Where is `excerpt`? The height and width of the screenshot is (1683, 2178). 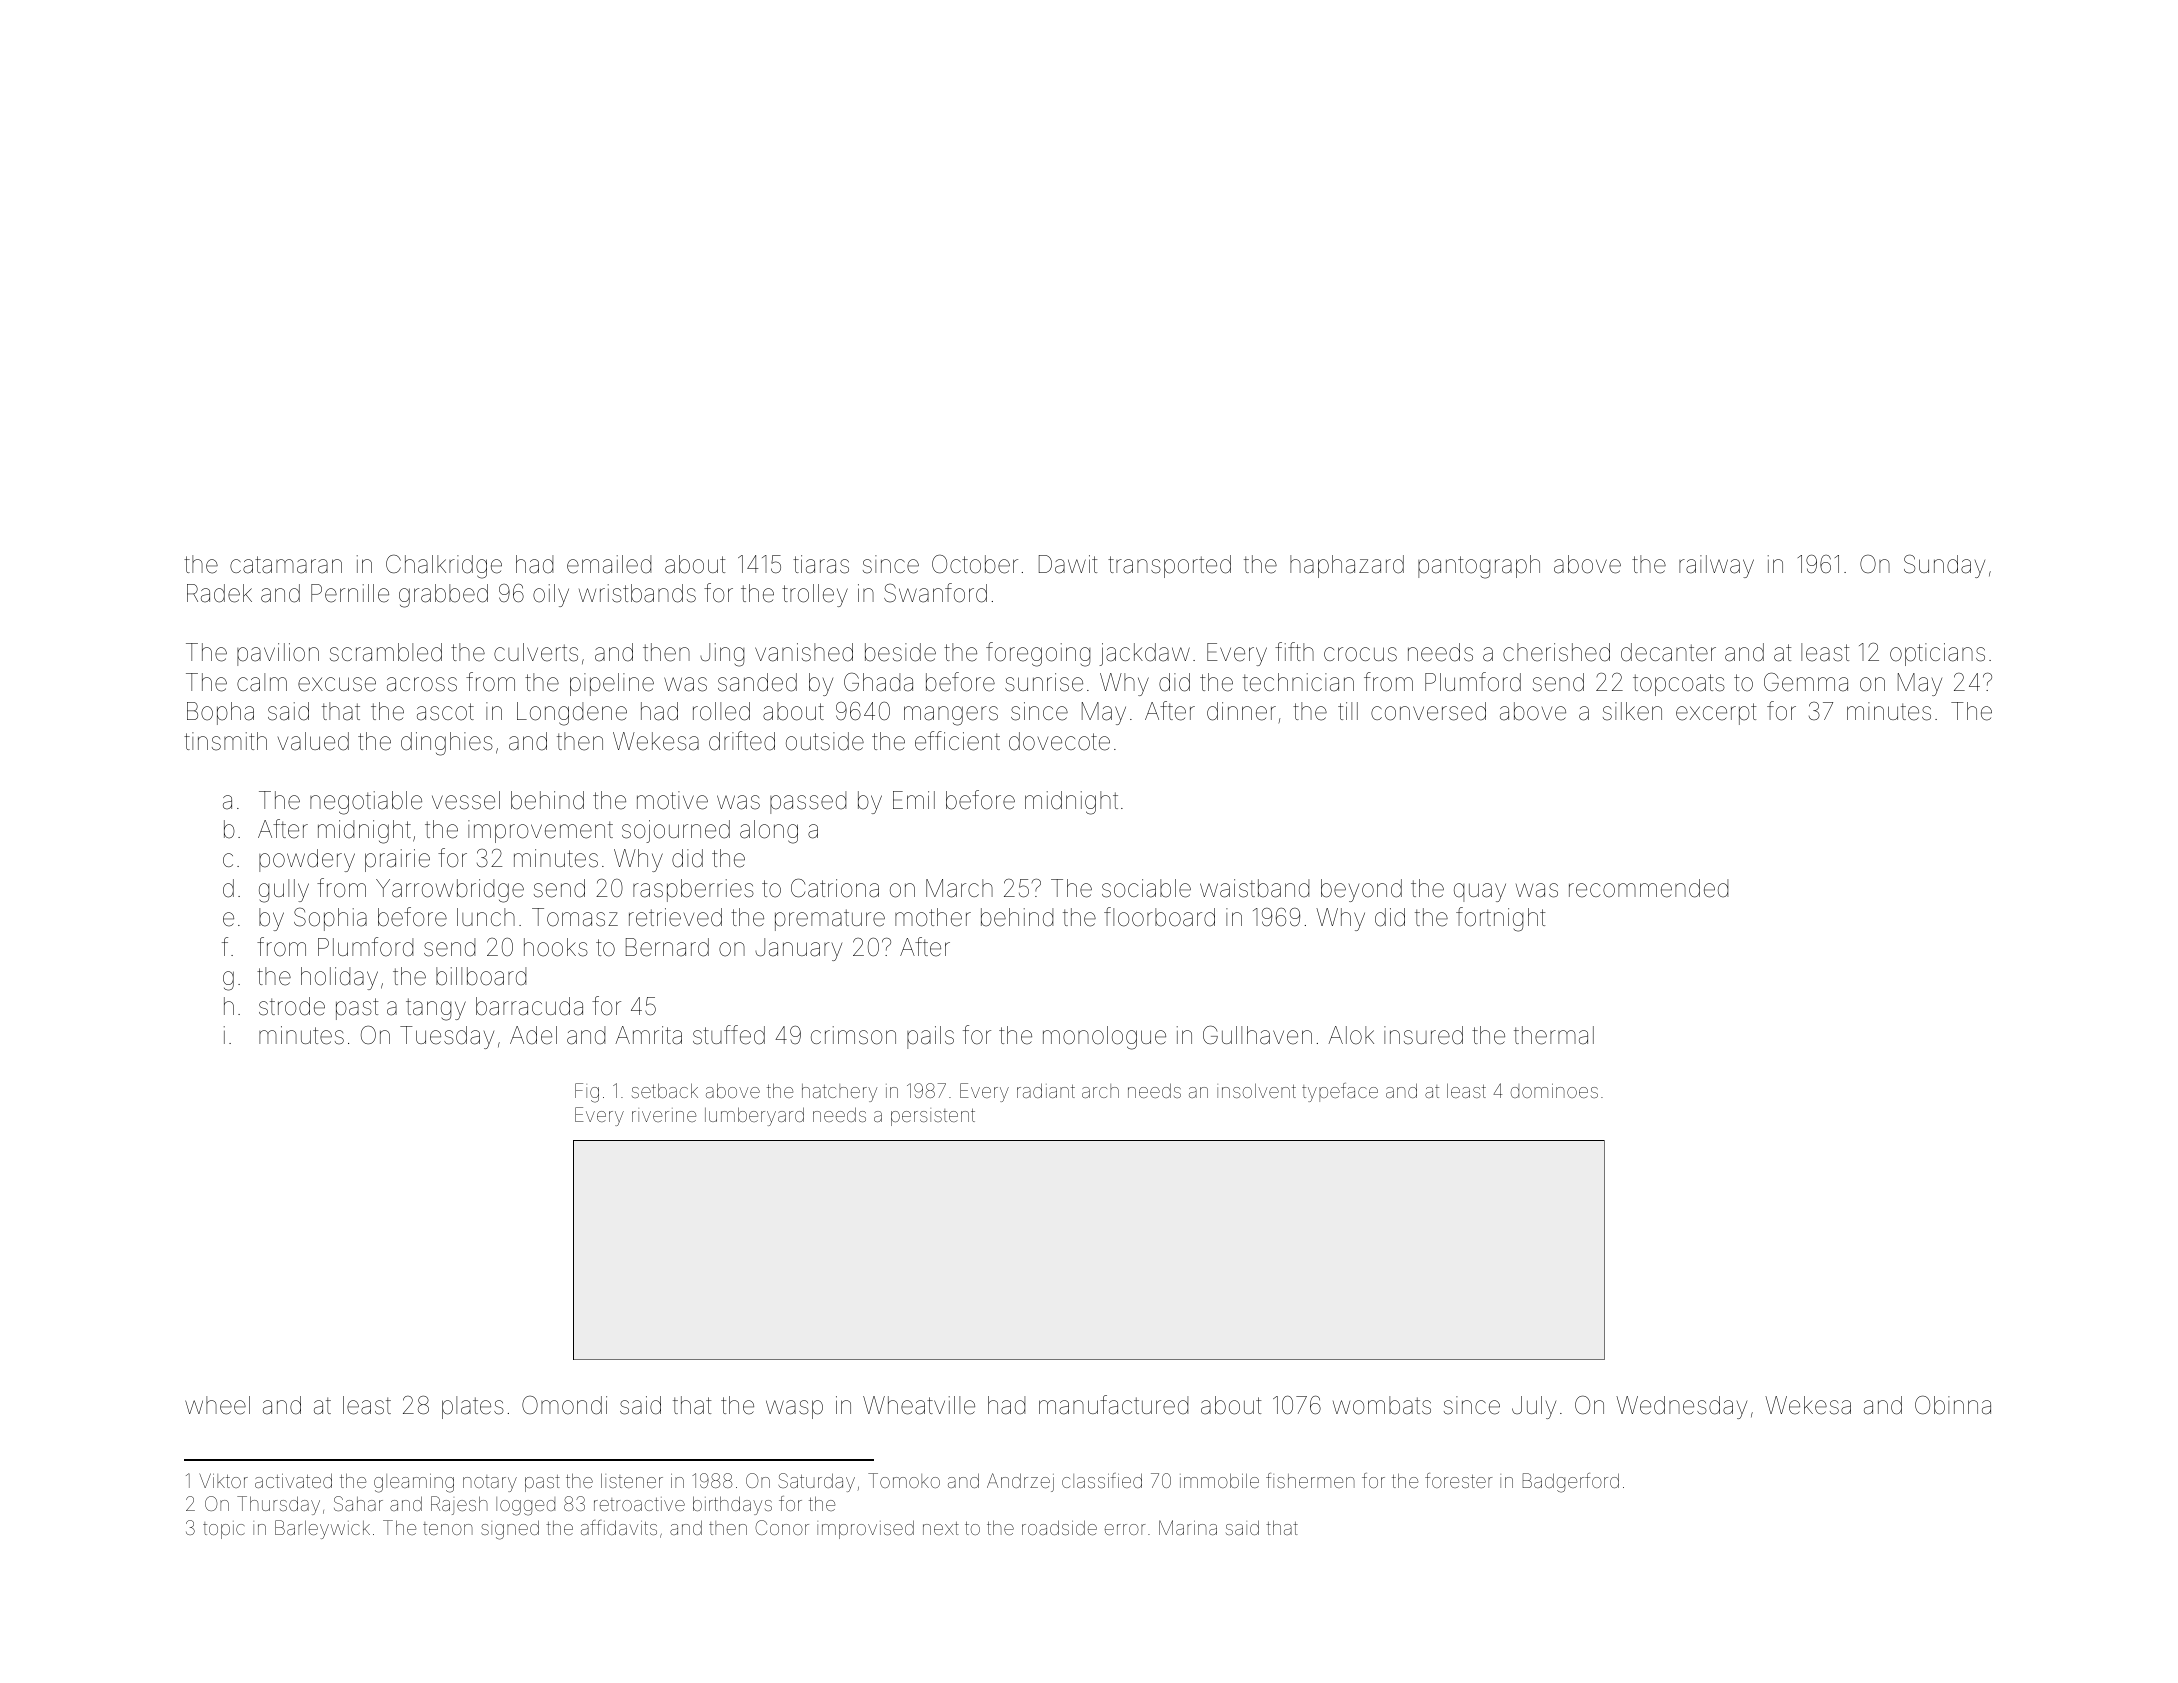
excerpt is located at coordinates (1716, 714).
